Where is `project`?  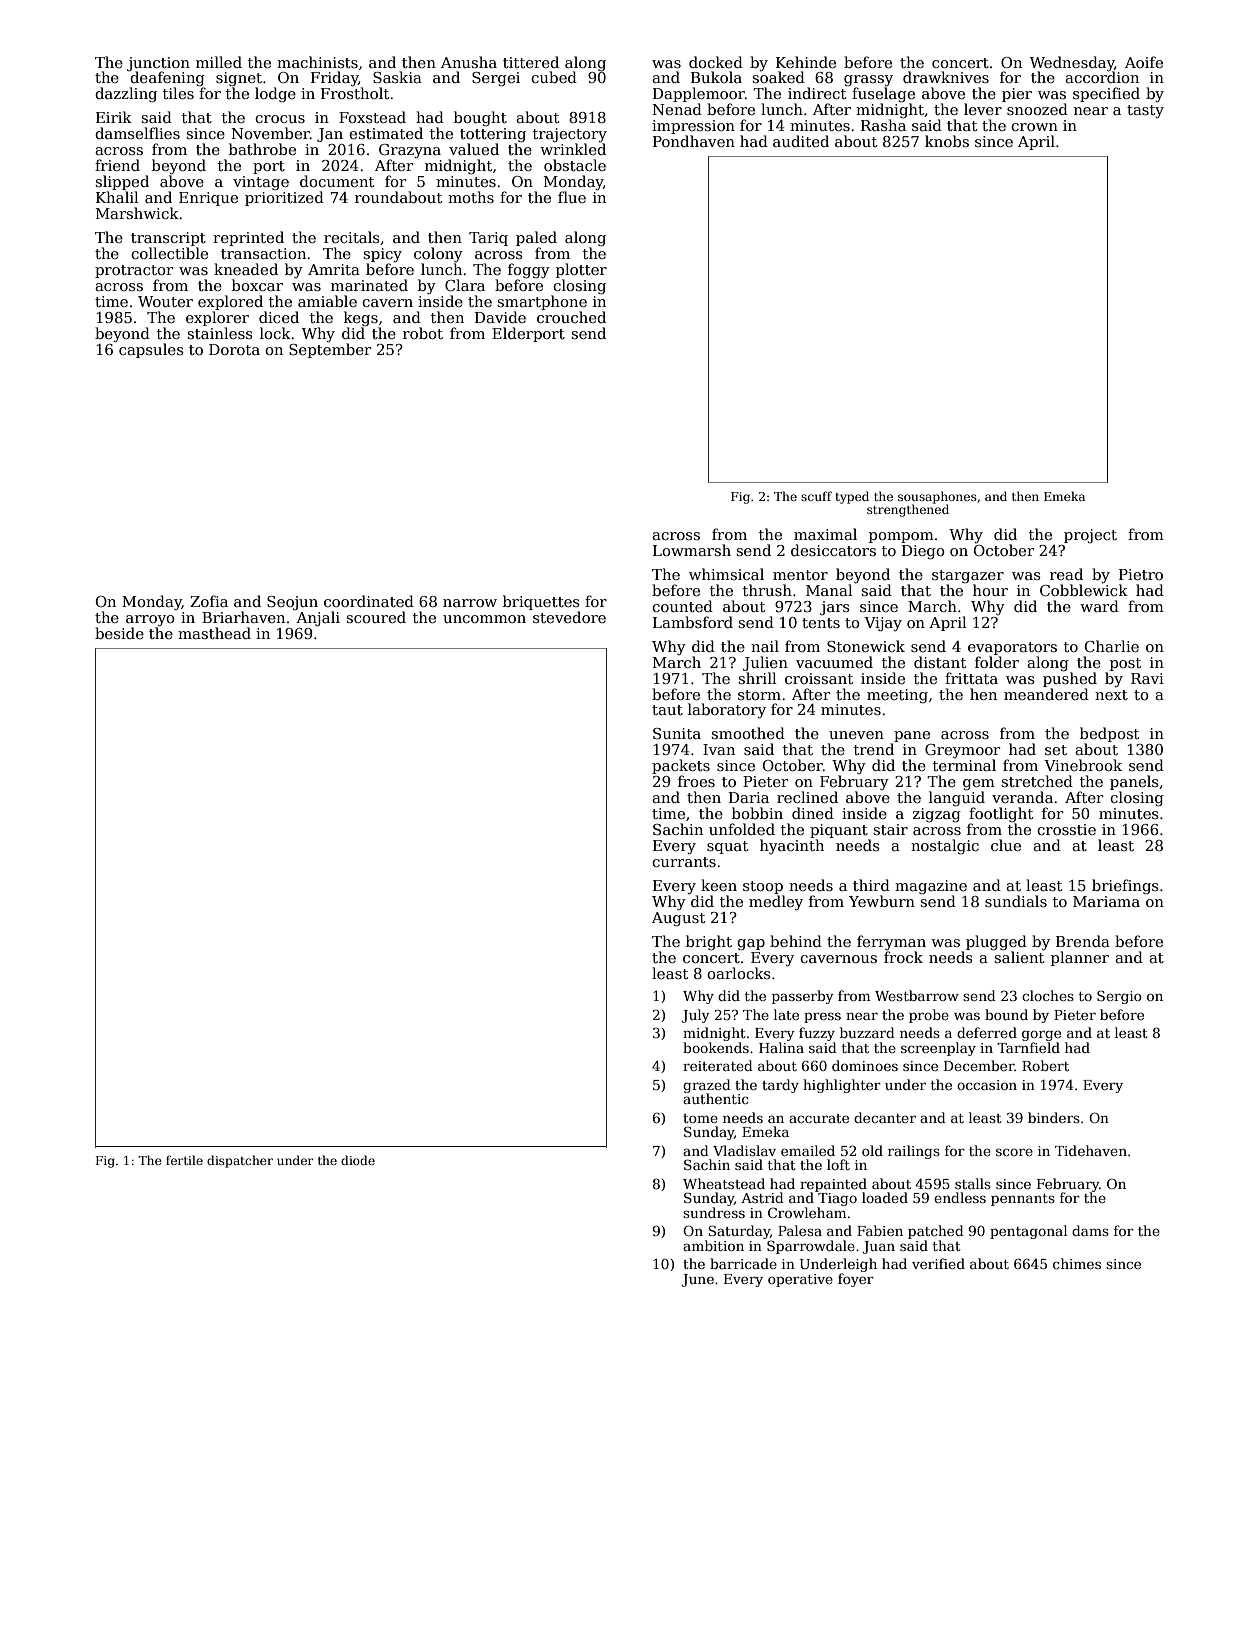 project is located at coordinates (1090, 536).
